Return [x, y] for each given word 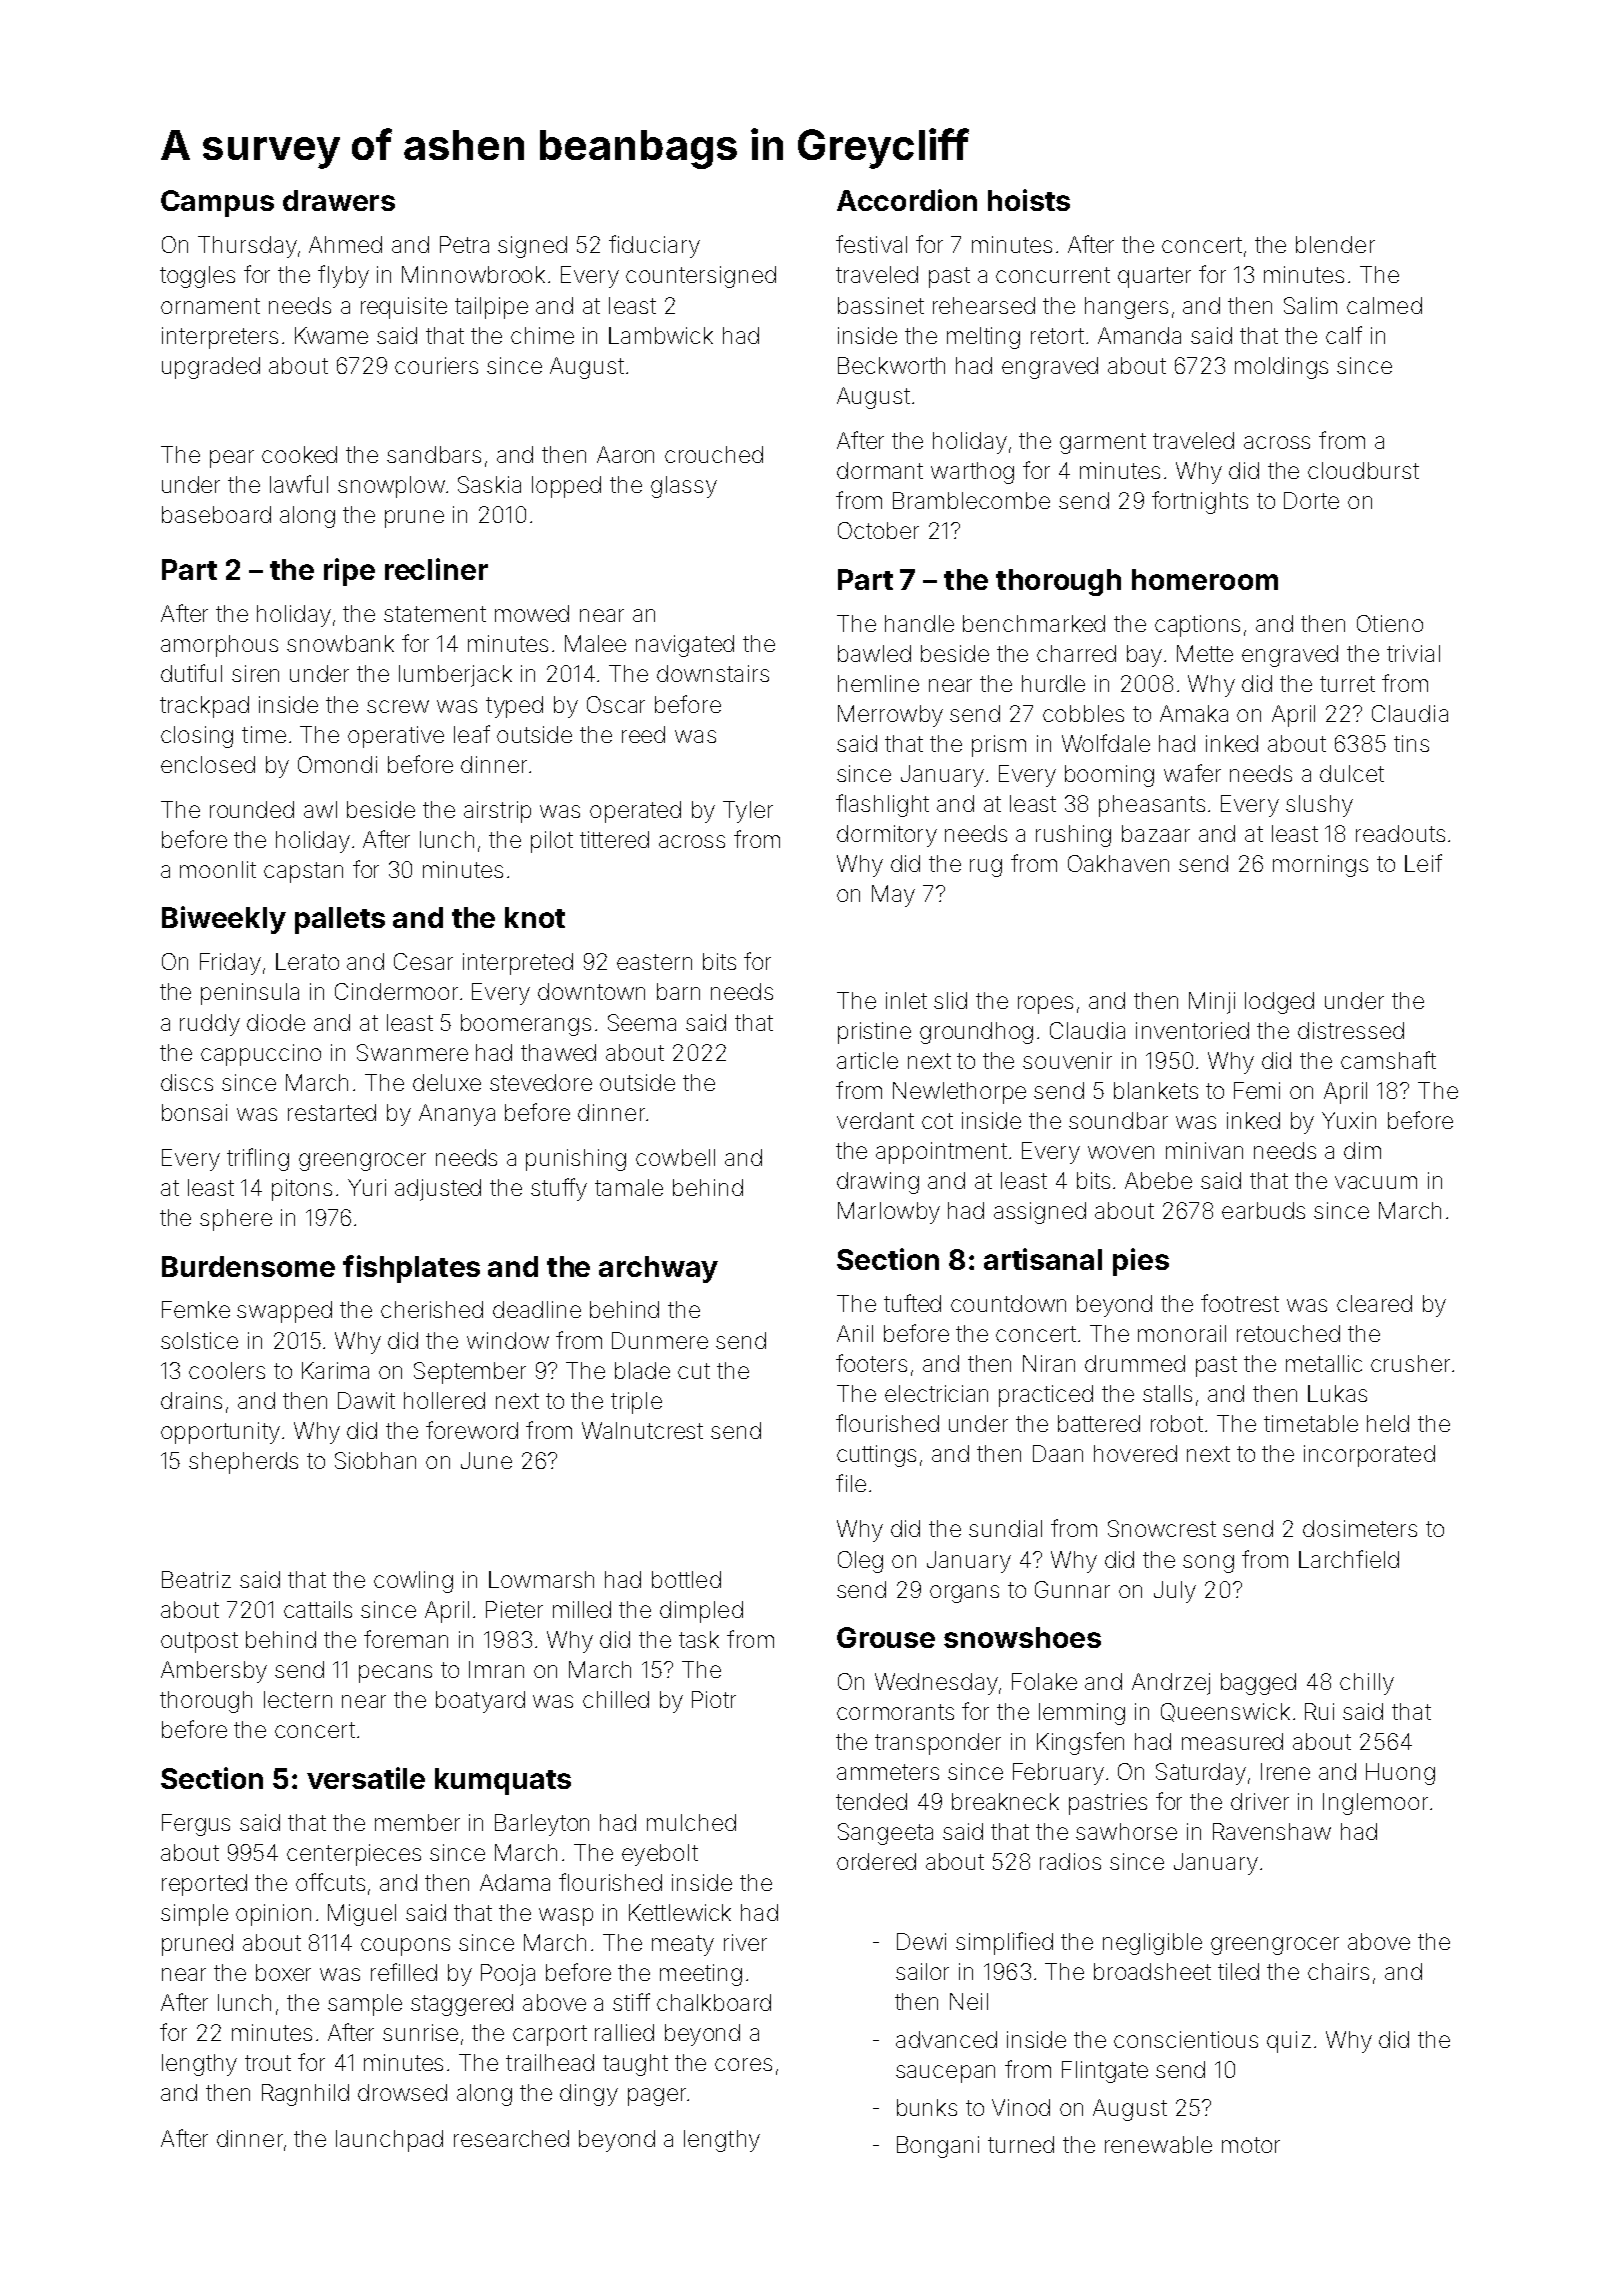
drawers [339, 200]
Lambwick [661, 335]
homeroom [1205, 579]
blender [1335, 244]
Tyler [748, 812]
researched [511, 2138]
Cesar [423, 961]
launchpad [389, 2141]
